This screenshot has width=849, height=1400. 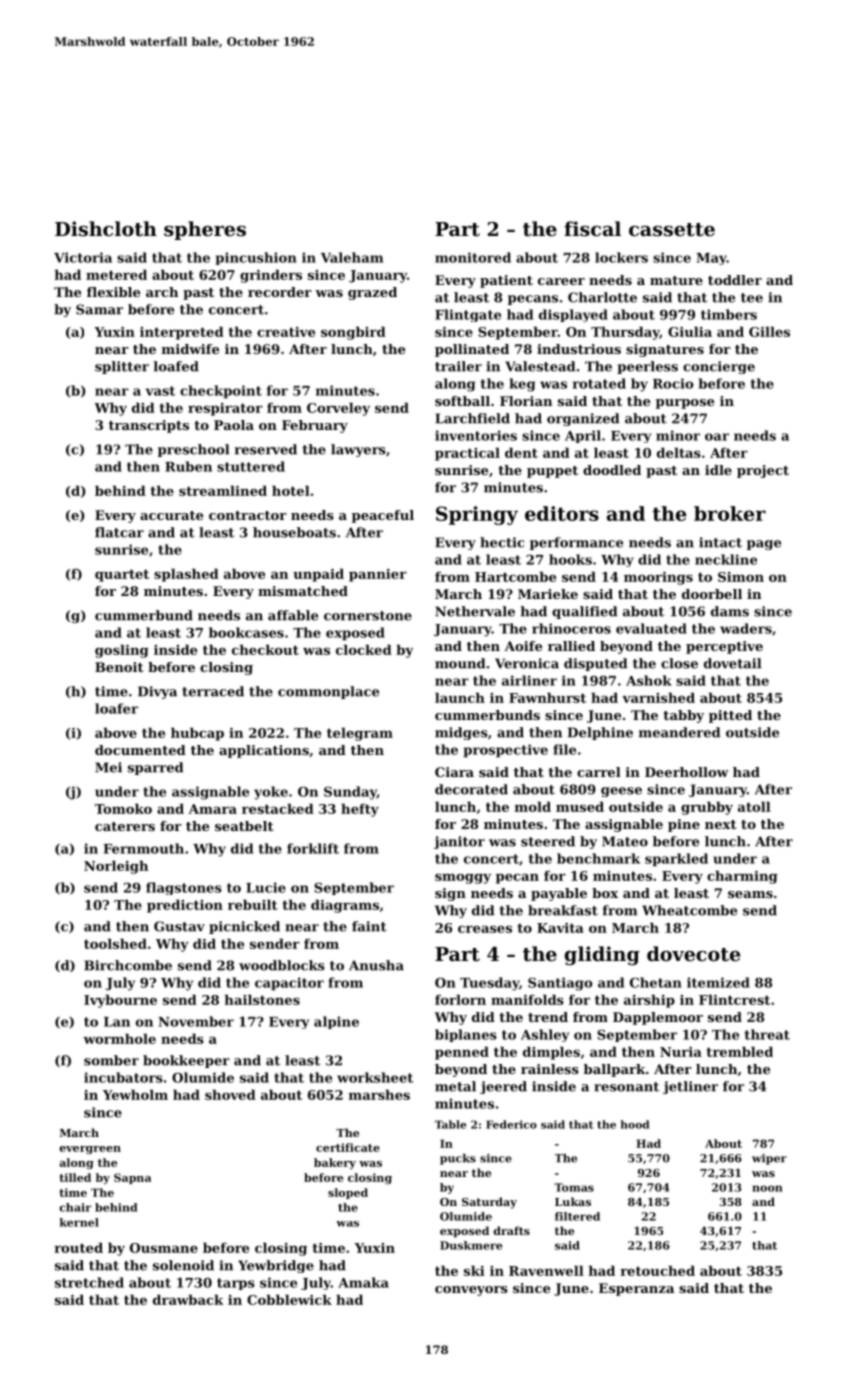 What do you see at coordinates (672, 230) in the screenshot?
I see `cassette` at bounding box center [672, 230].
